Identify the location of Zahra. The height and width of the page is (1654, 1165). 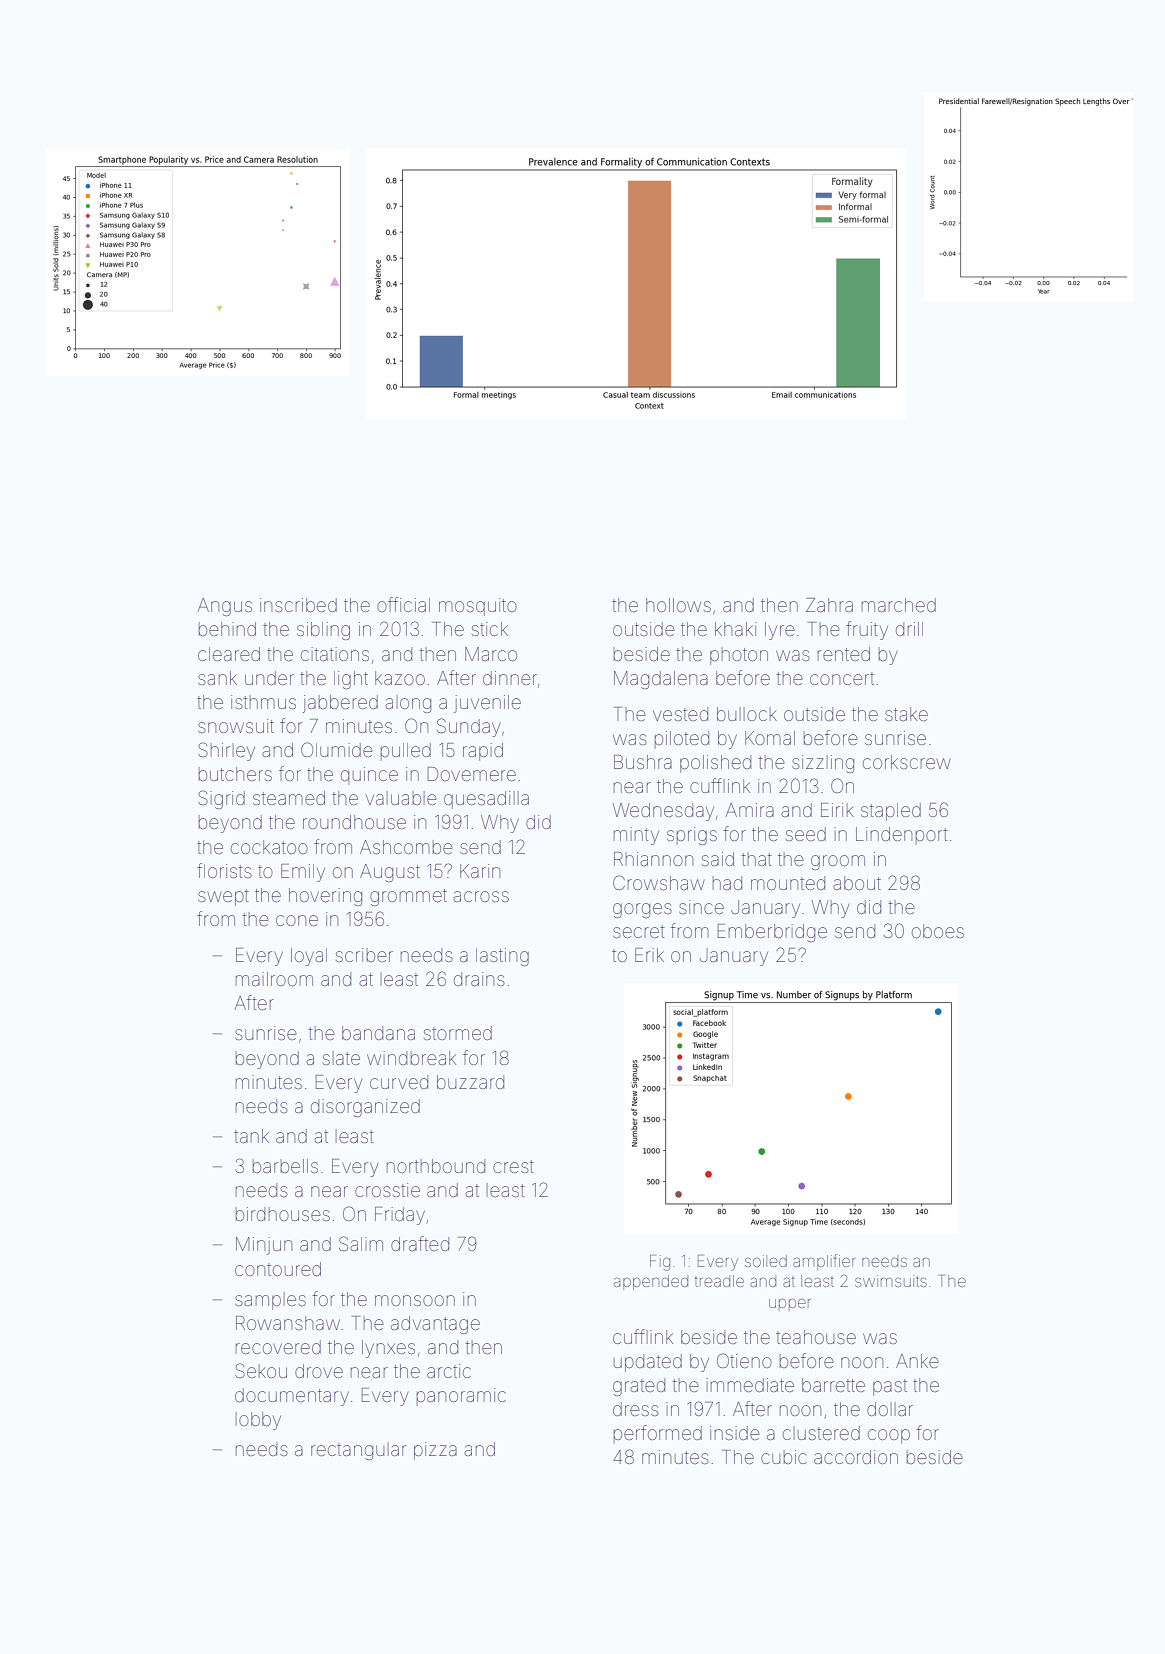
(829, 605).
